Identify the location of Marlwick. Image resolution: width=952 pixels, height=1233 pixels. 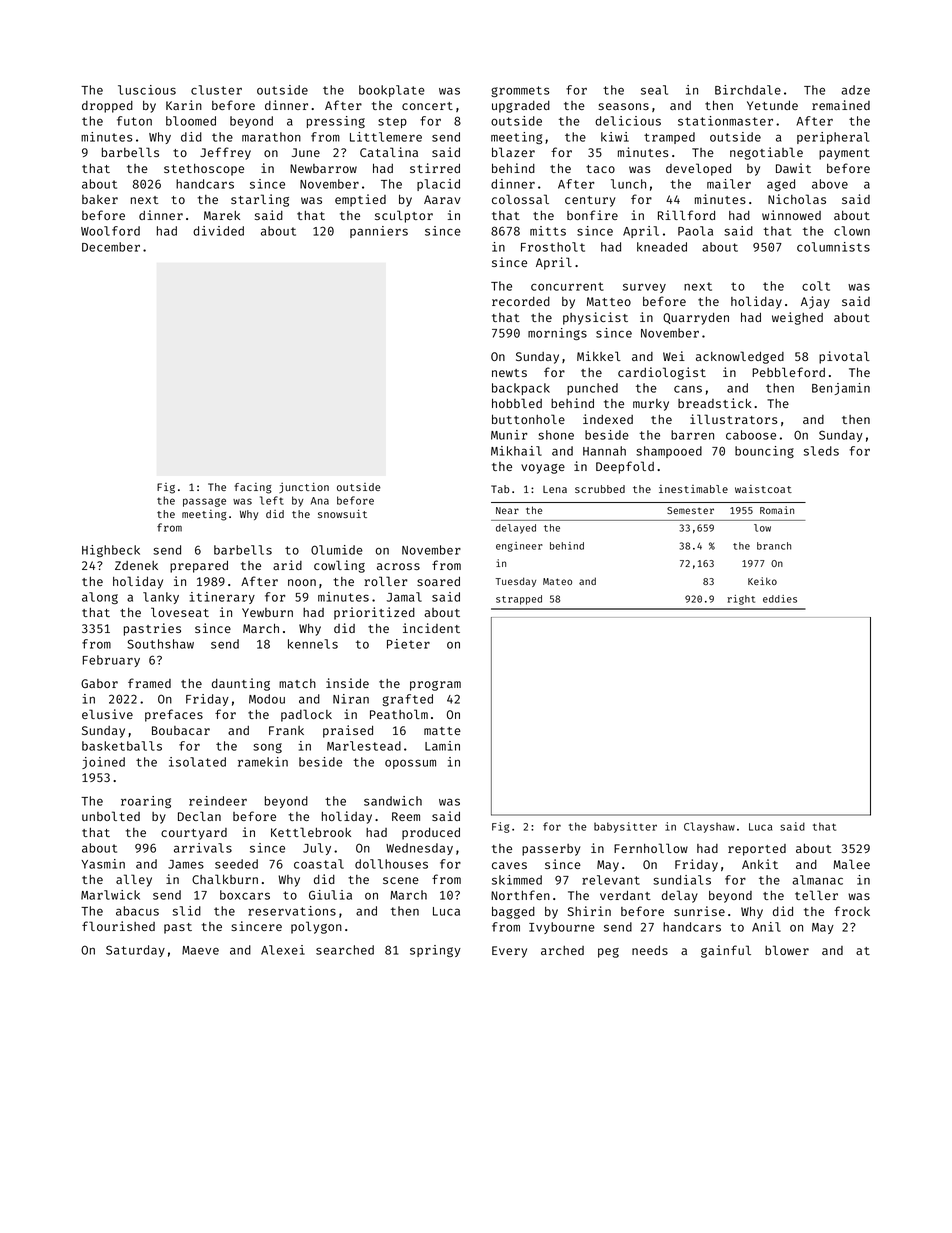
(110, 895).
